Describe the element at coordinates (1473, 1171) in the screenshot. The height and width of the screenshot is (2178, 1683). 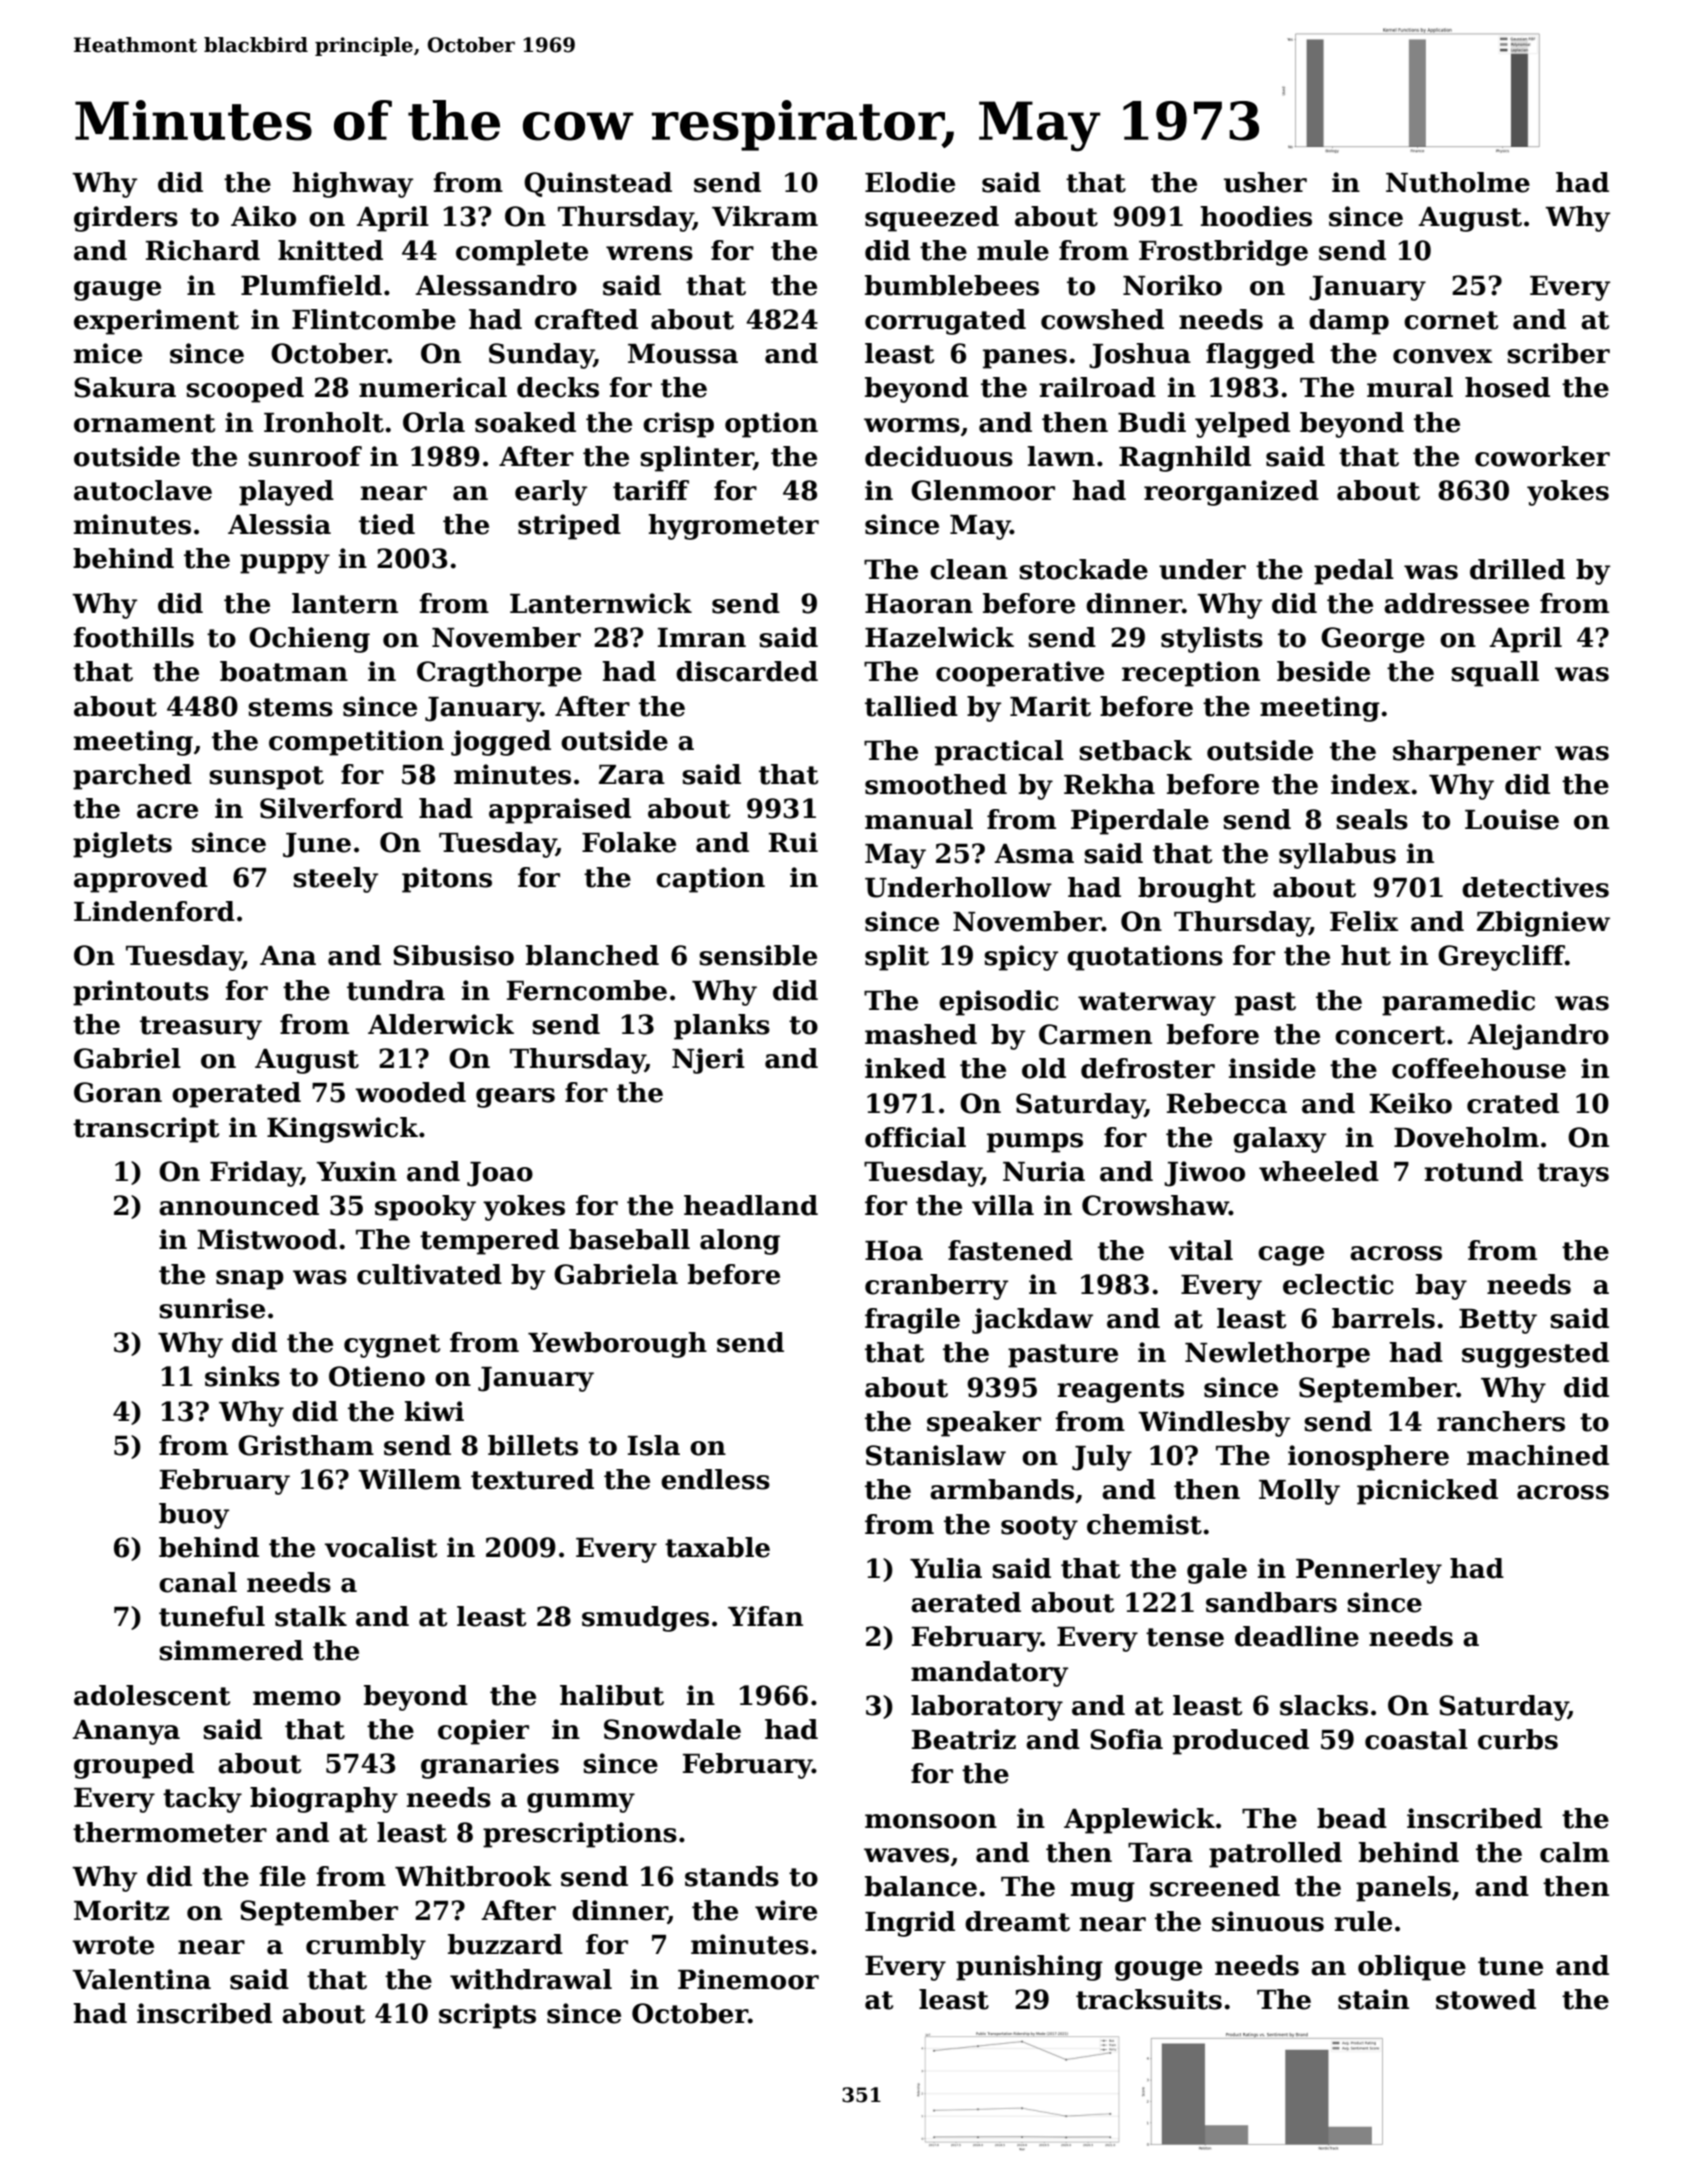
I see `rotund` at that location.
